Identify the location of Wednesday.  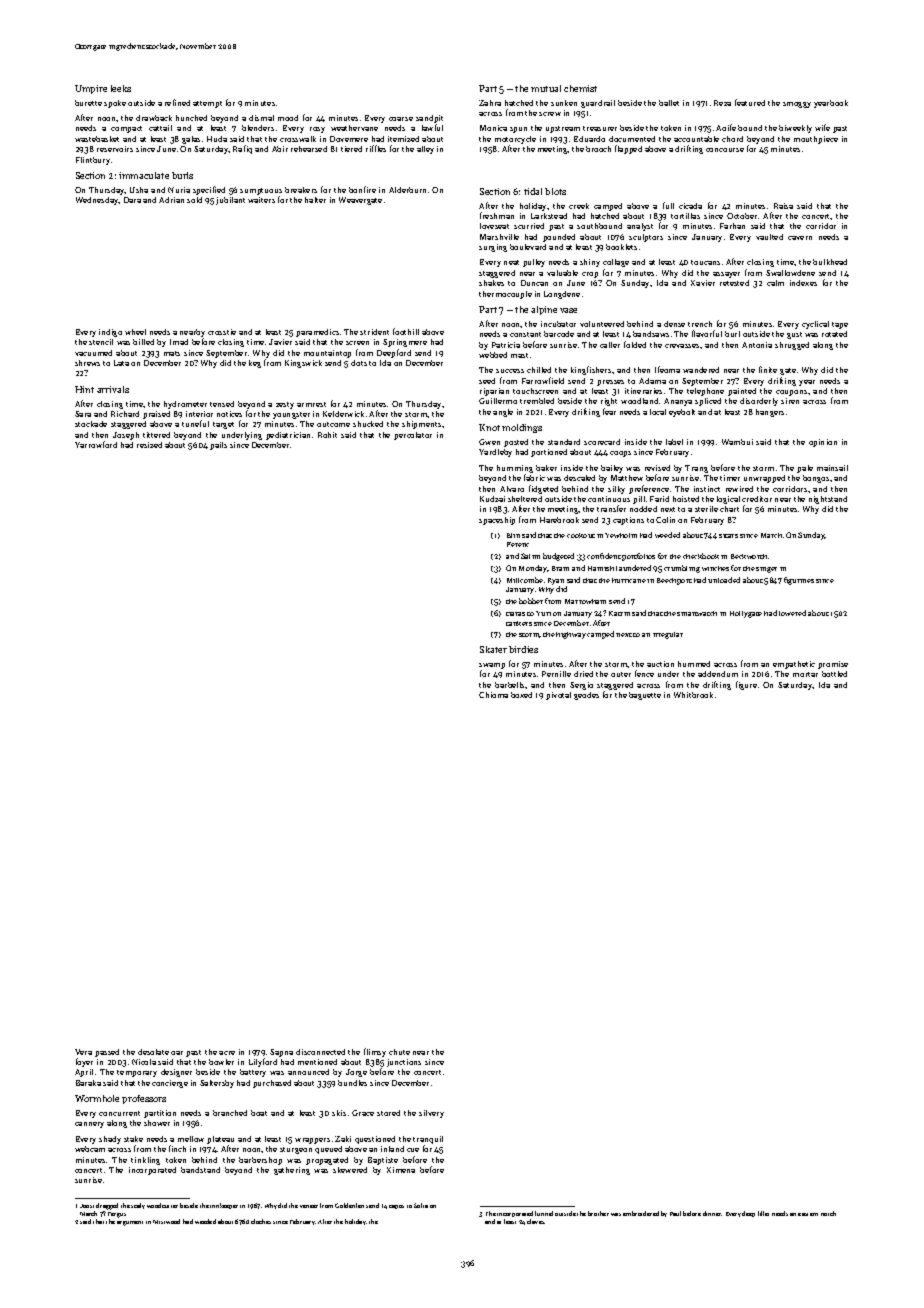
(97, 201).
